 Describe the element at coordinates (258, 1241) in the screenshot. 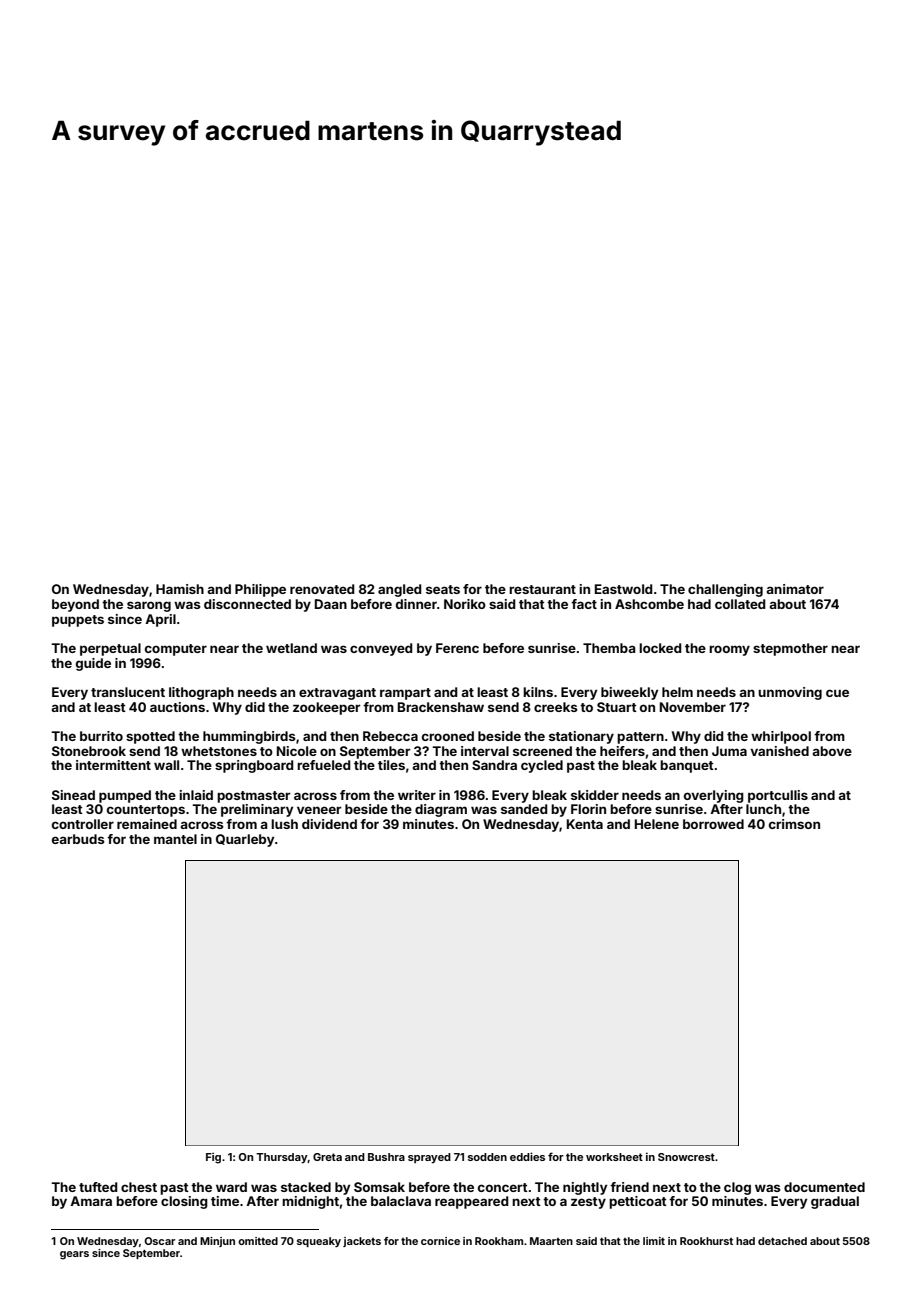

I see `omitted` at that location.
